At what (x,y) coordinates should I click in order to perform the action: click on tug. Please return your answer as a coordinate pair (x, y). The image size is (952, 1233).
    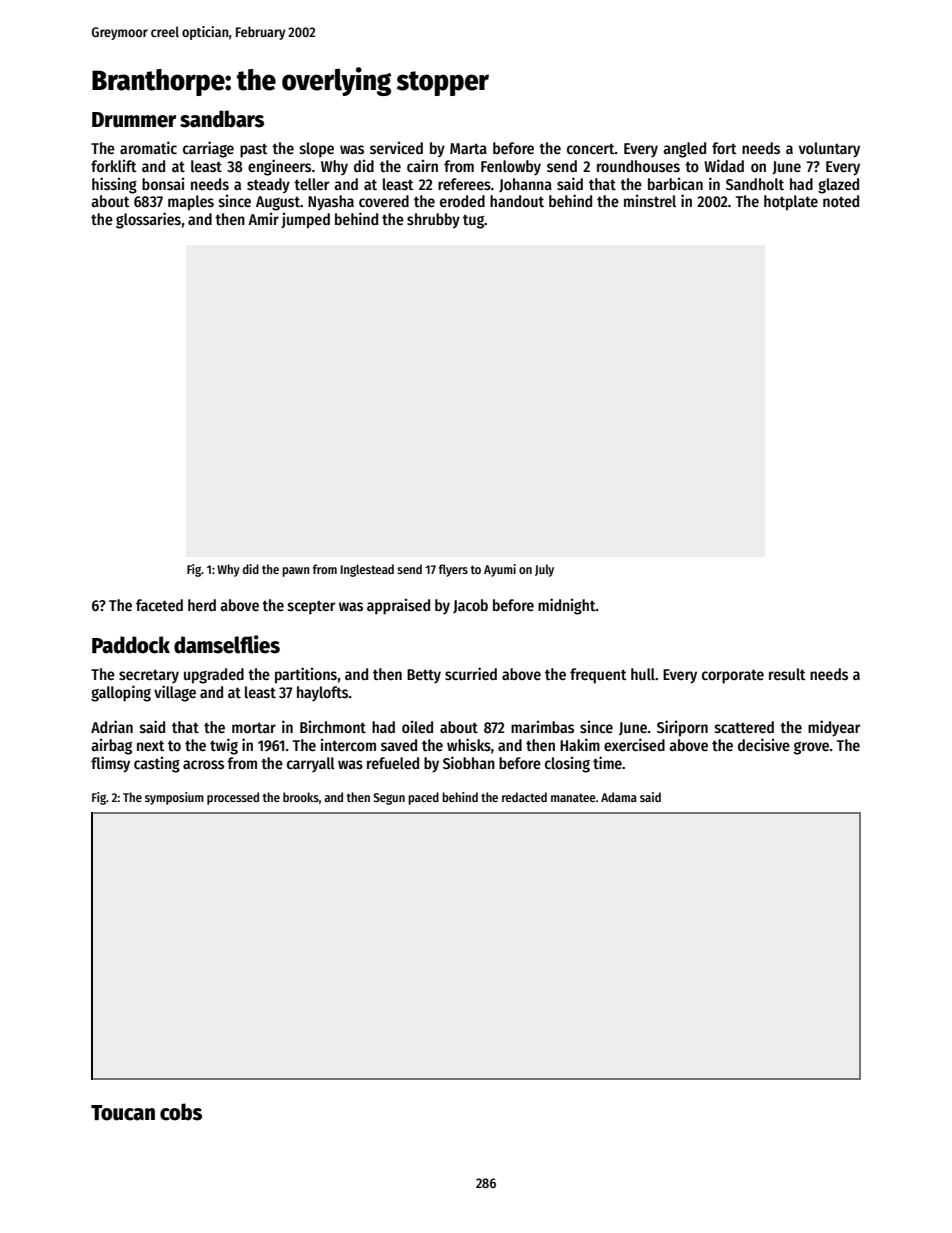
    Looking at the image, I should click on (474, 221).
